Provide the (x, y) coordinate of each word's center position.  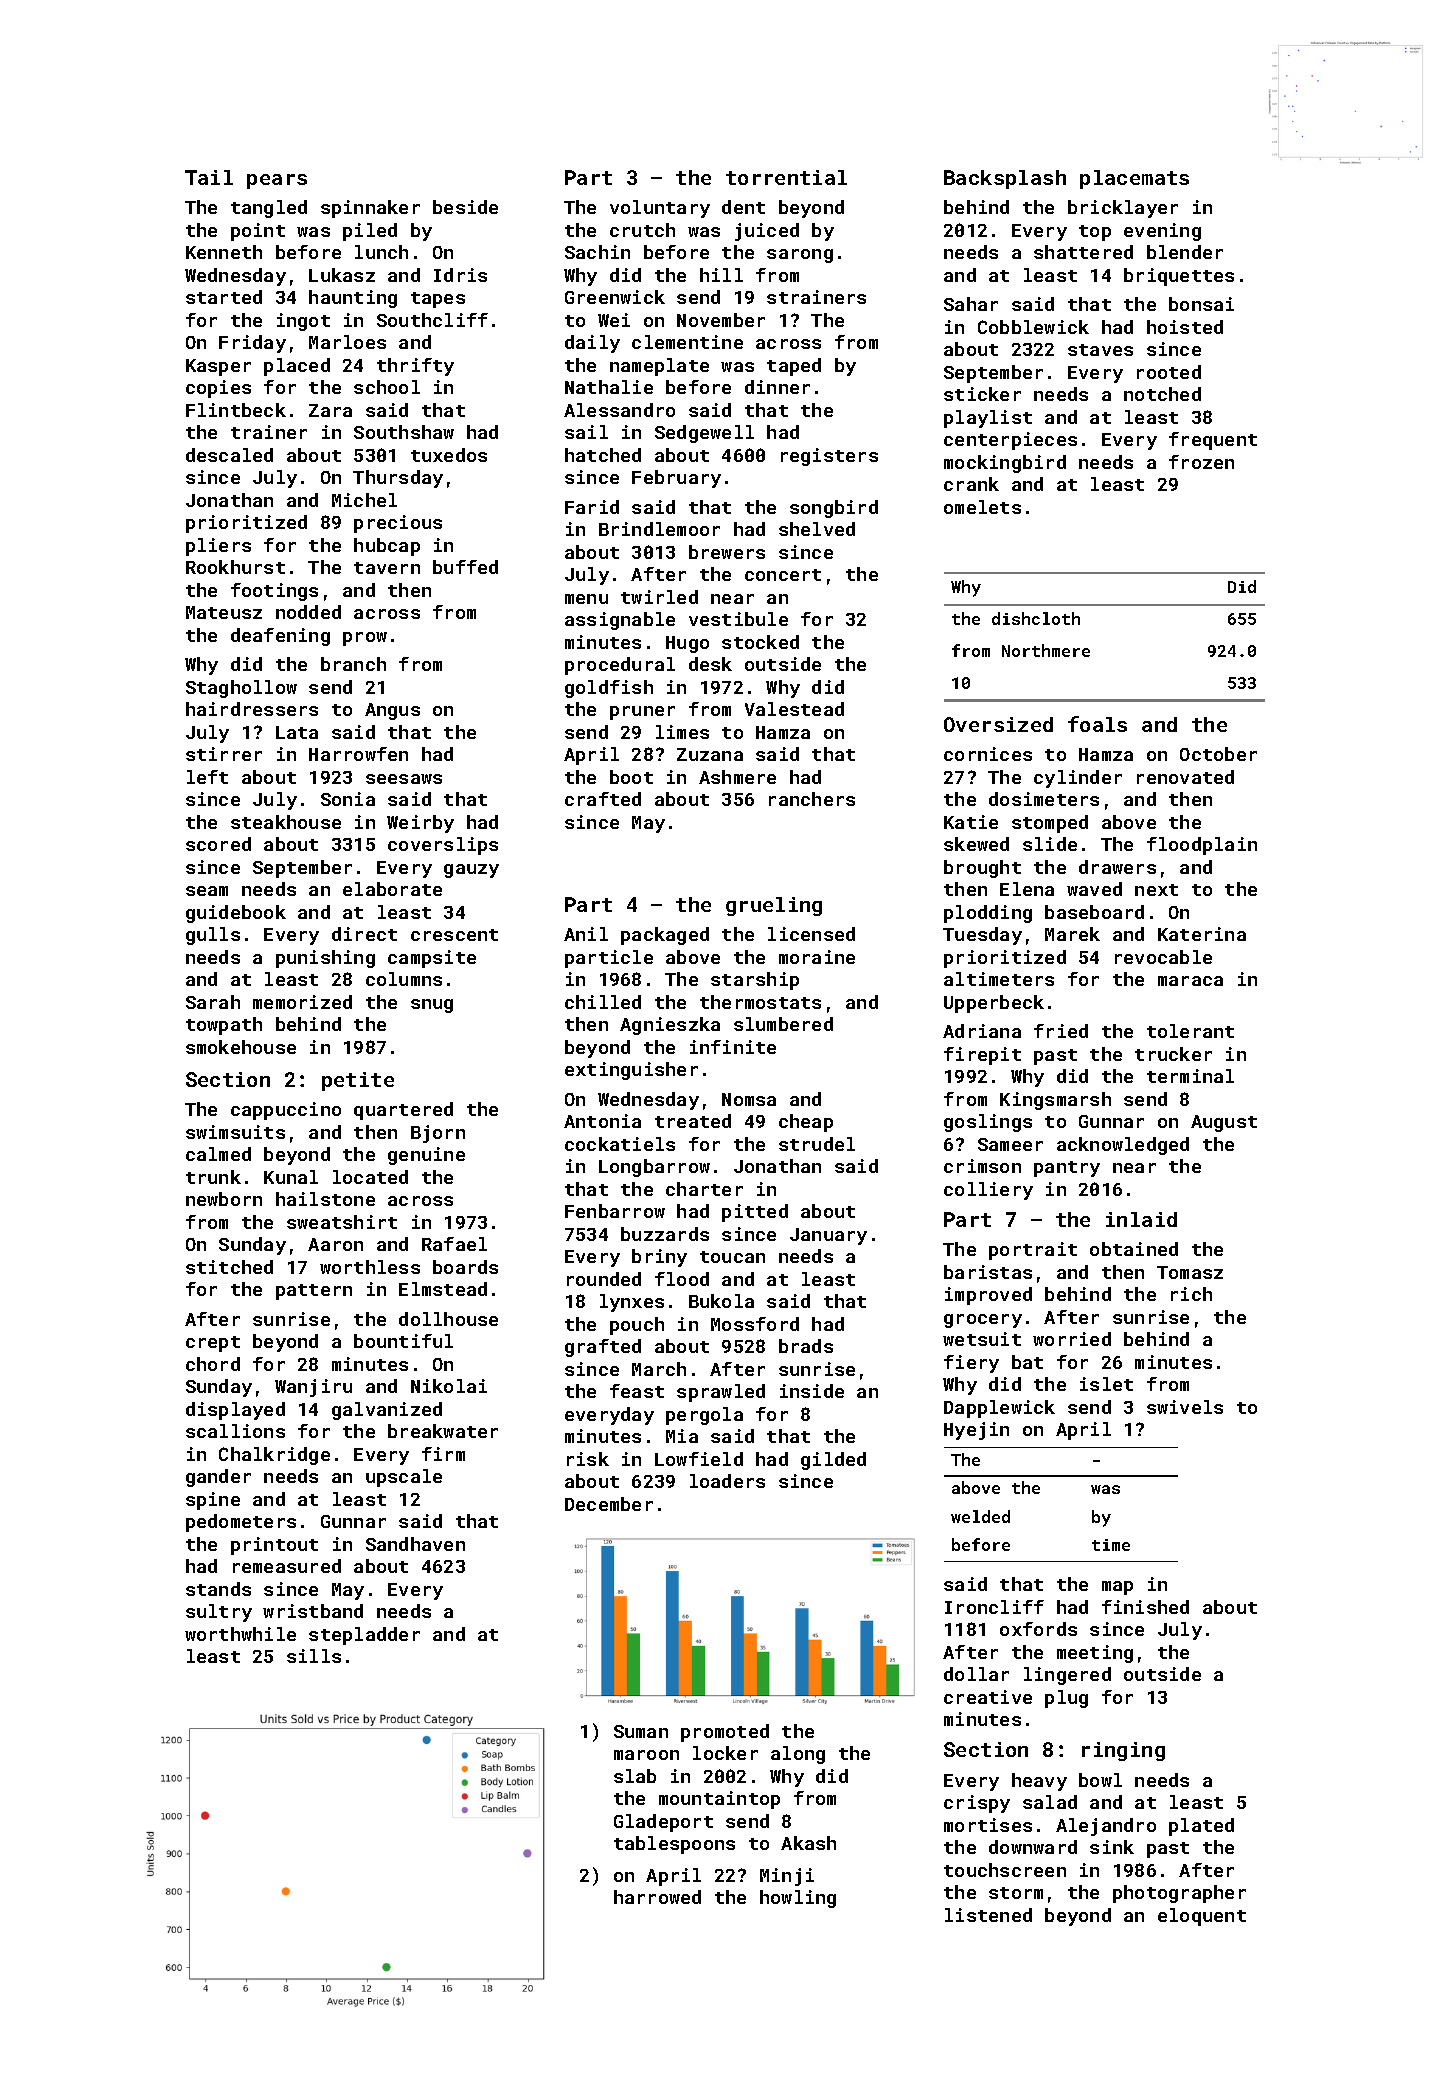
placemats (1134, 179)
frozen (1201, 462)
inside (812, 1391)
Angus (392, 711)
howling (798, 1899)
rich (1191, 1294)
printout (274, 1546)
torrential (786, 177)
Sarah (213, 1002)
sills (314, 1656)
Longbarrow (654, 1168)
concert (783, 575)
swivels (1185, 1407)
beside (465, 207)
